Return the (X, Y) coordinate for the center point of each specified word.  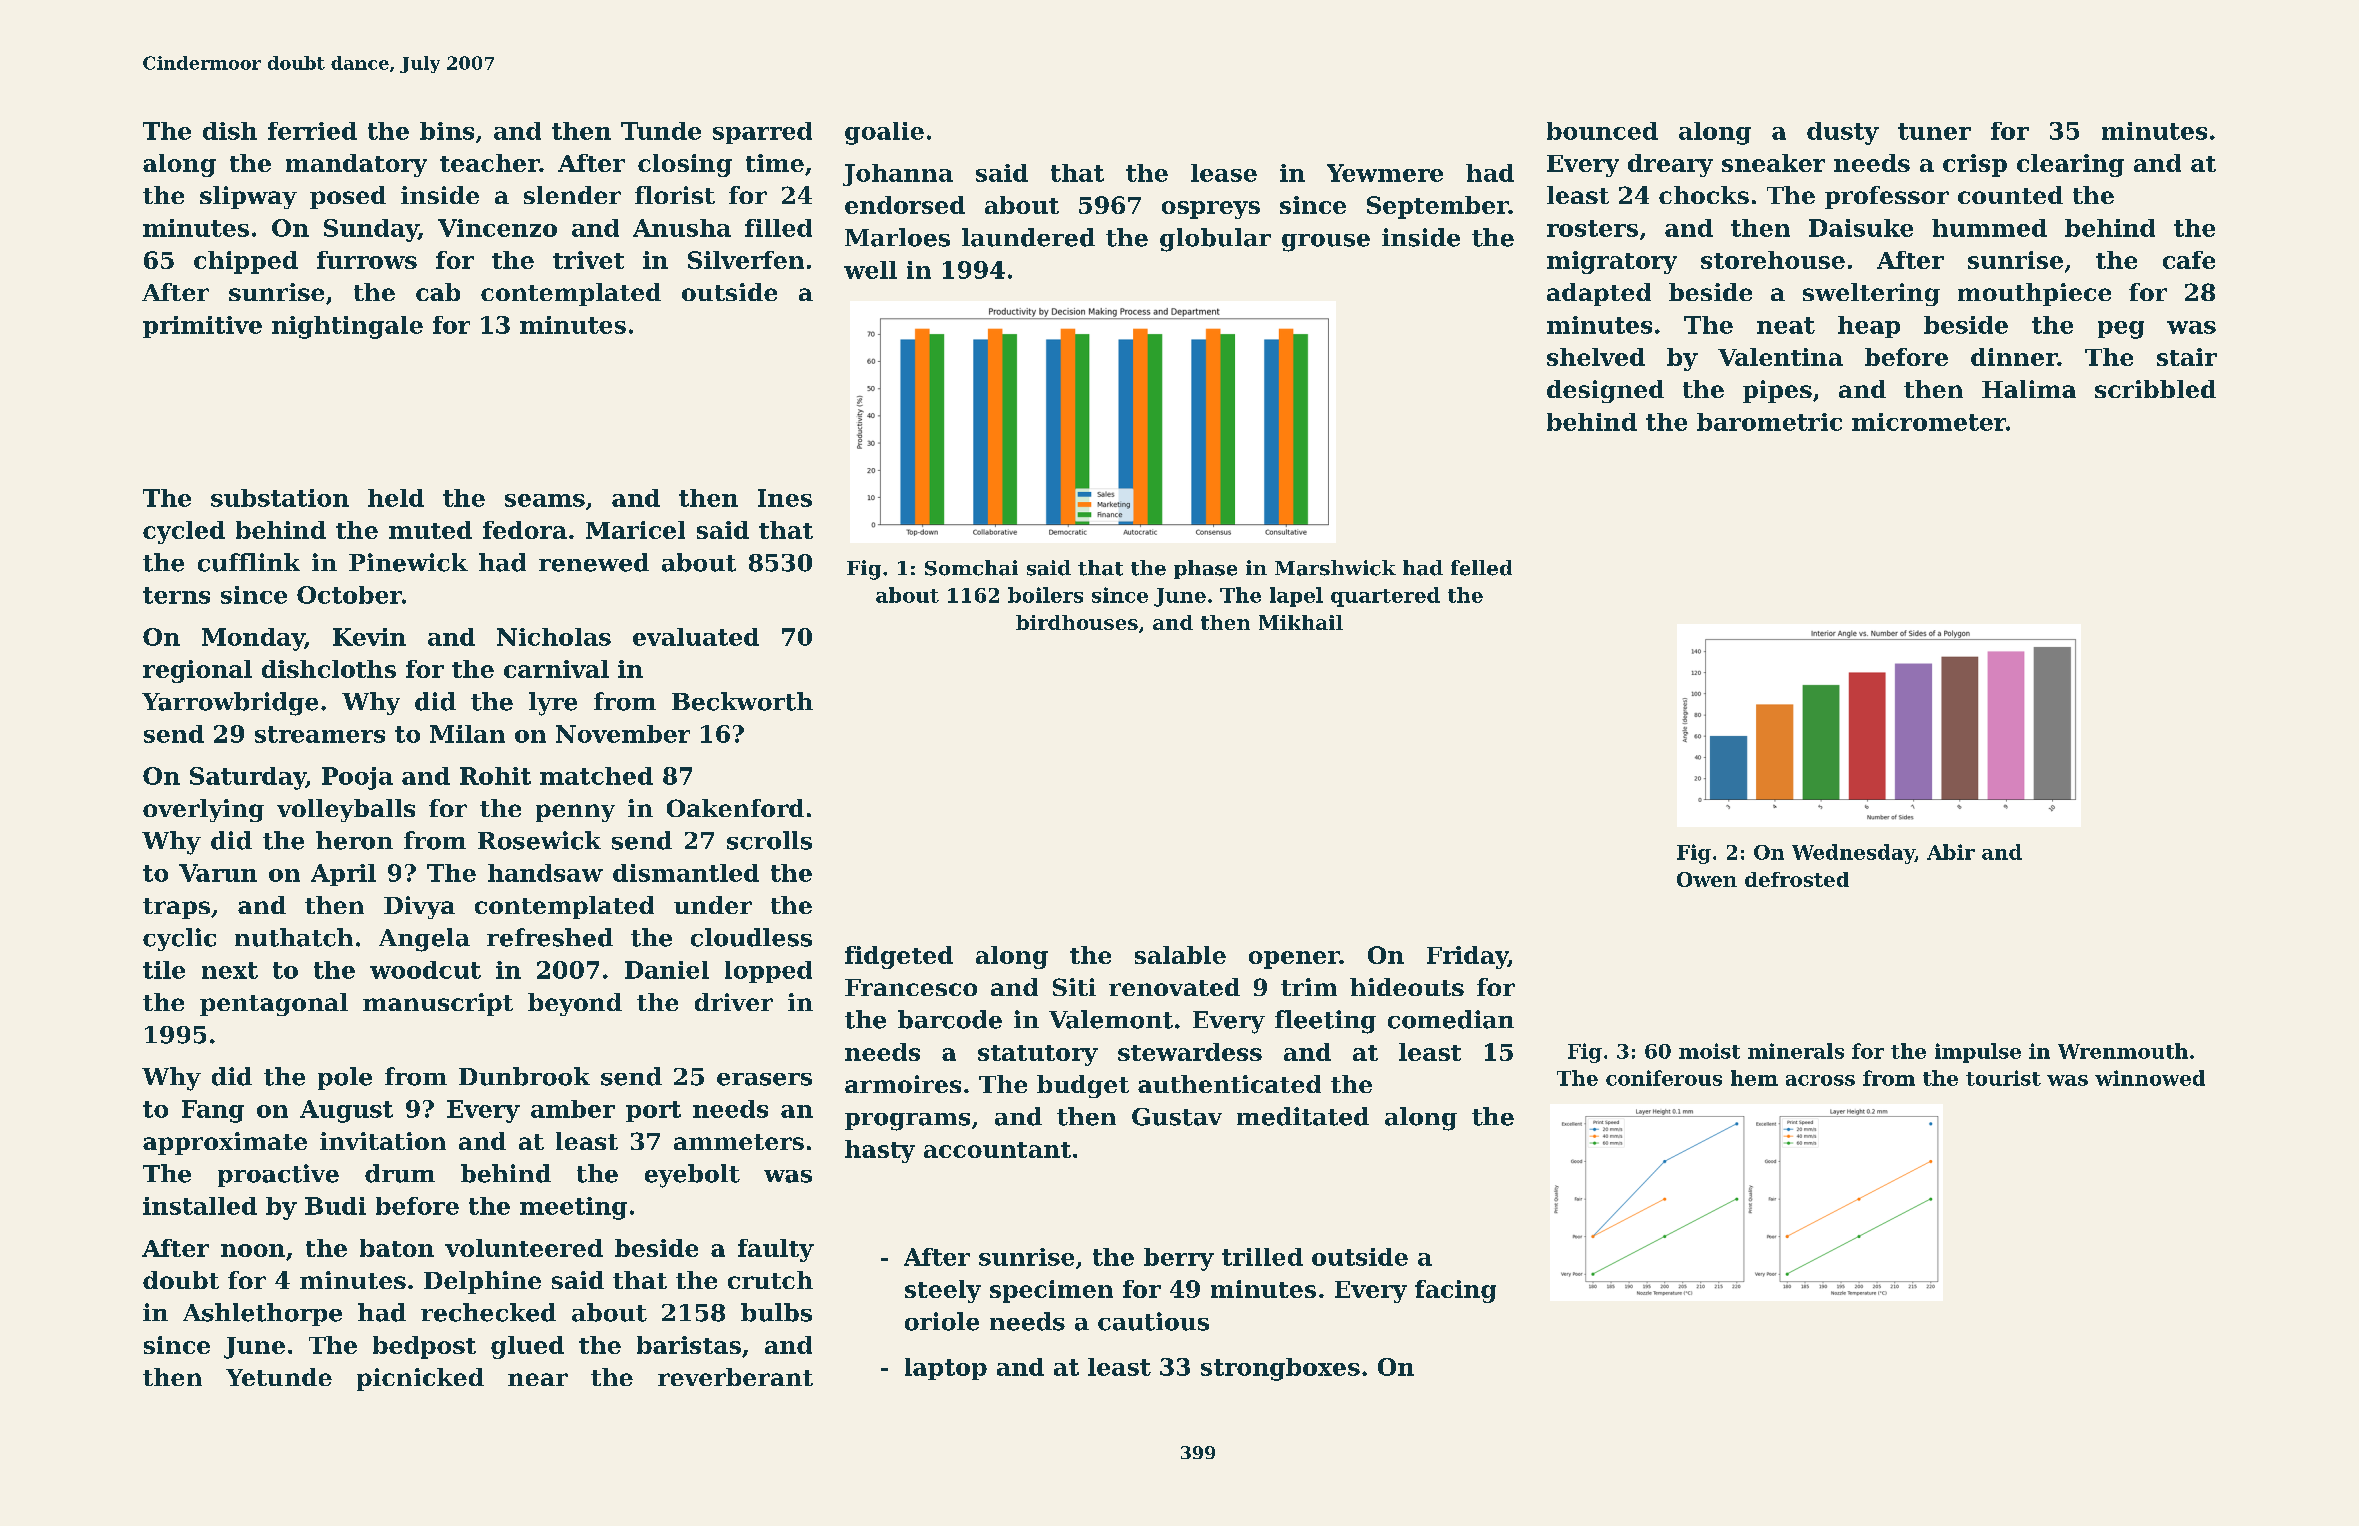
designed (1605, 391)
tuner (1934, 131)
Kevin (369, 637)
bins (447, 131)
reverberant (735, 1377)
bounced (1602, 131)
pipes (1777, 391)
